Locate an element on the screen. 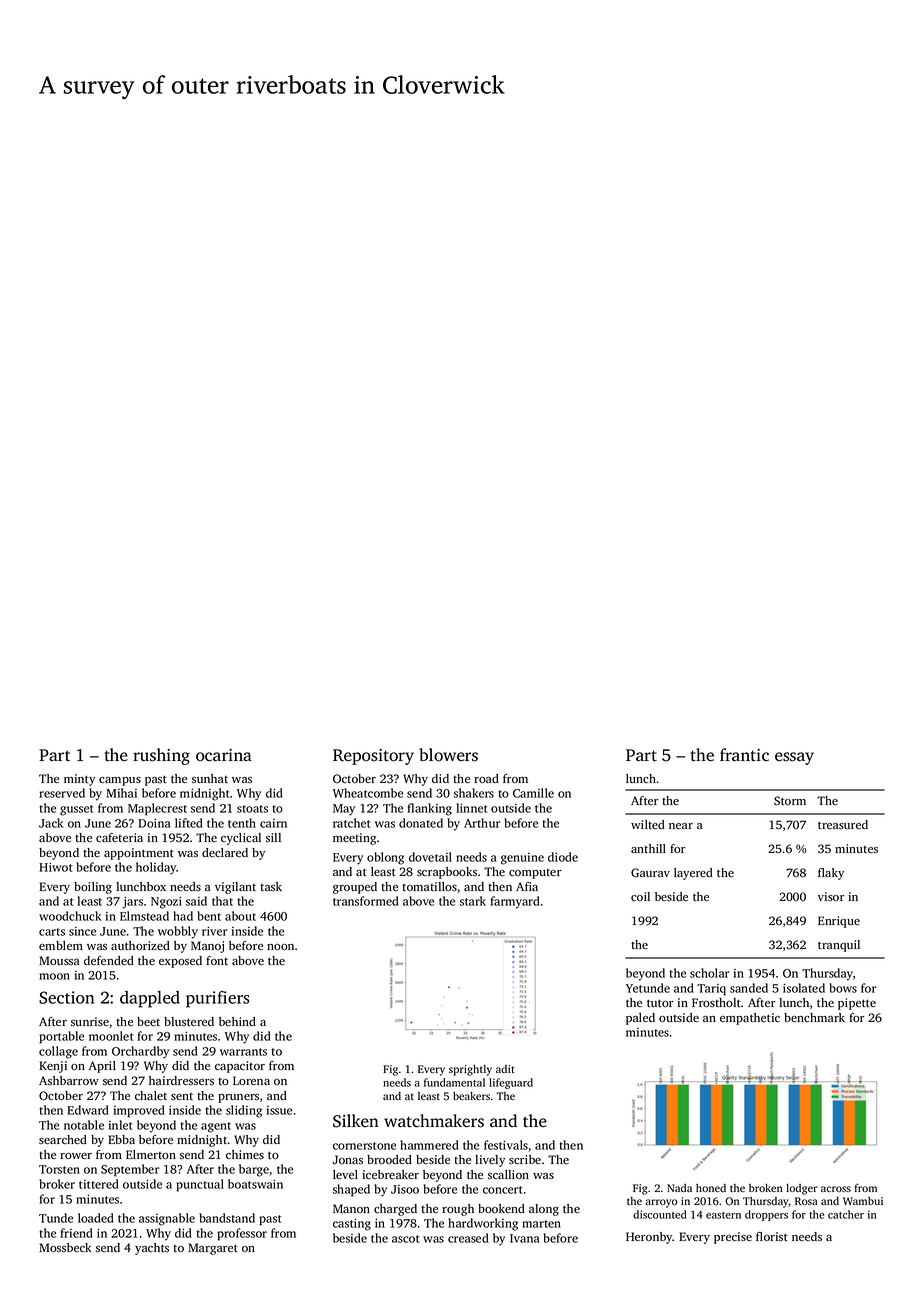  rushing is located at coordinates (161, 756).
